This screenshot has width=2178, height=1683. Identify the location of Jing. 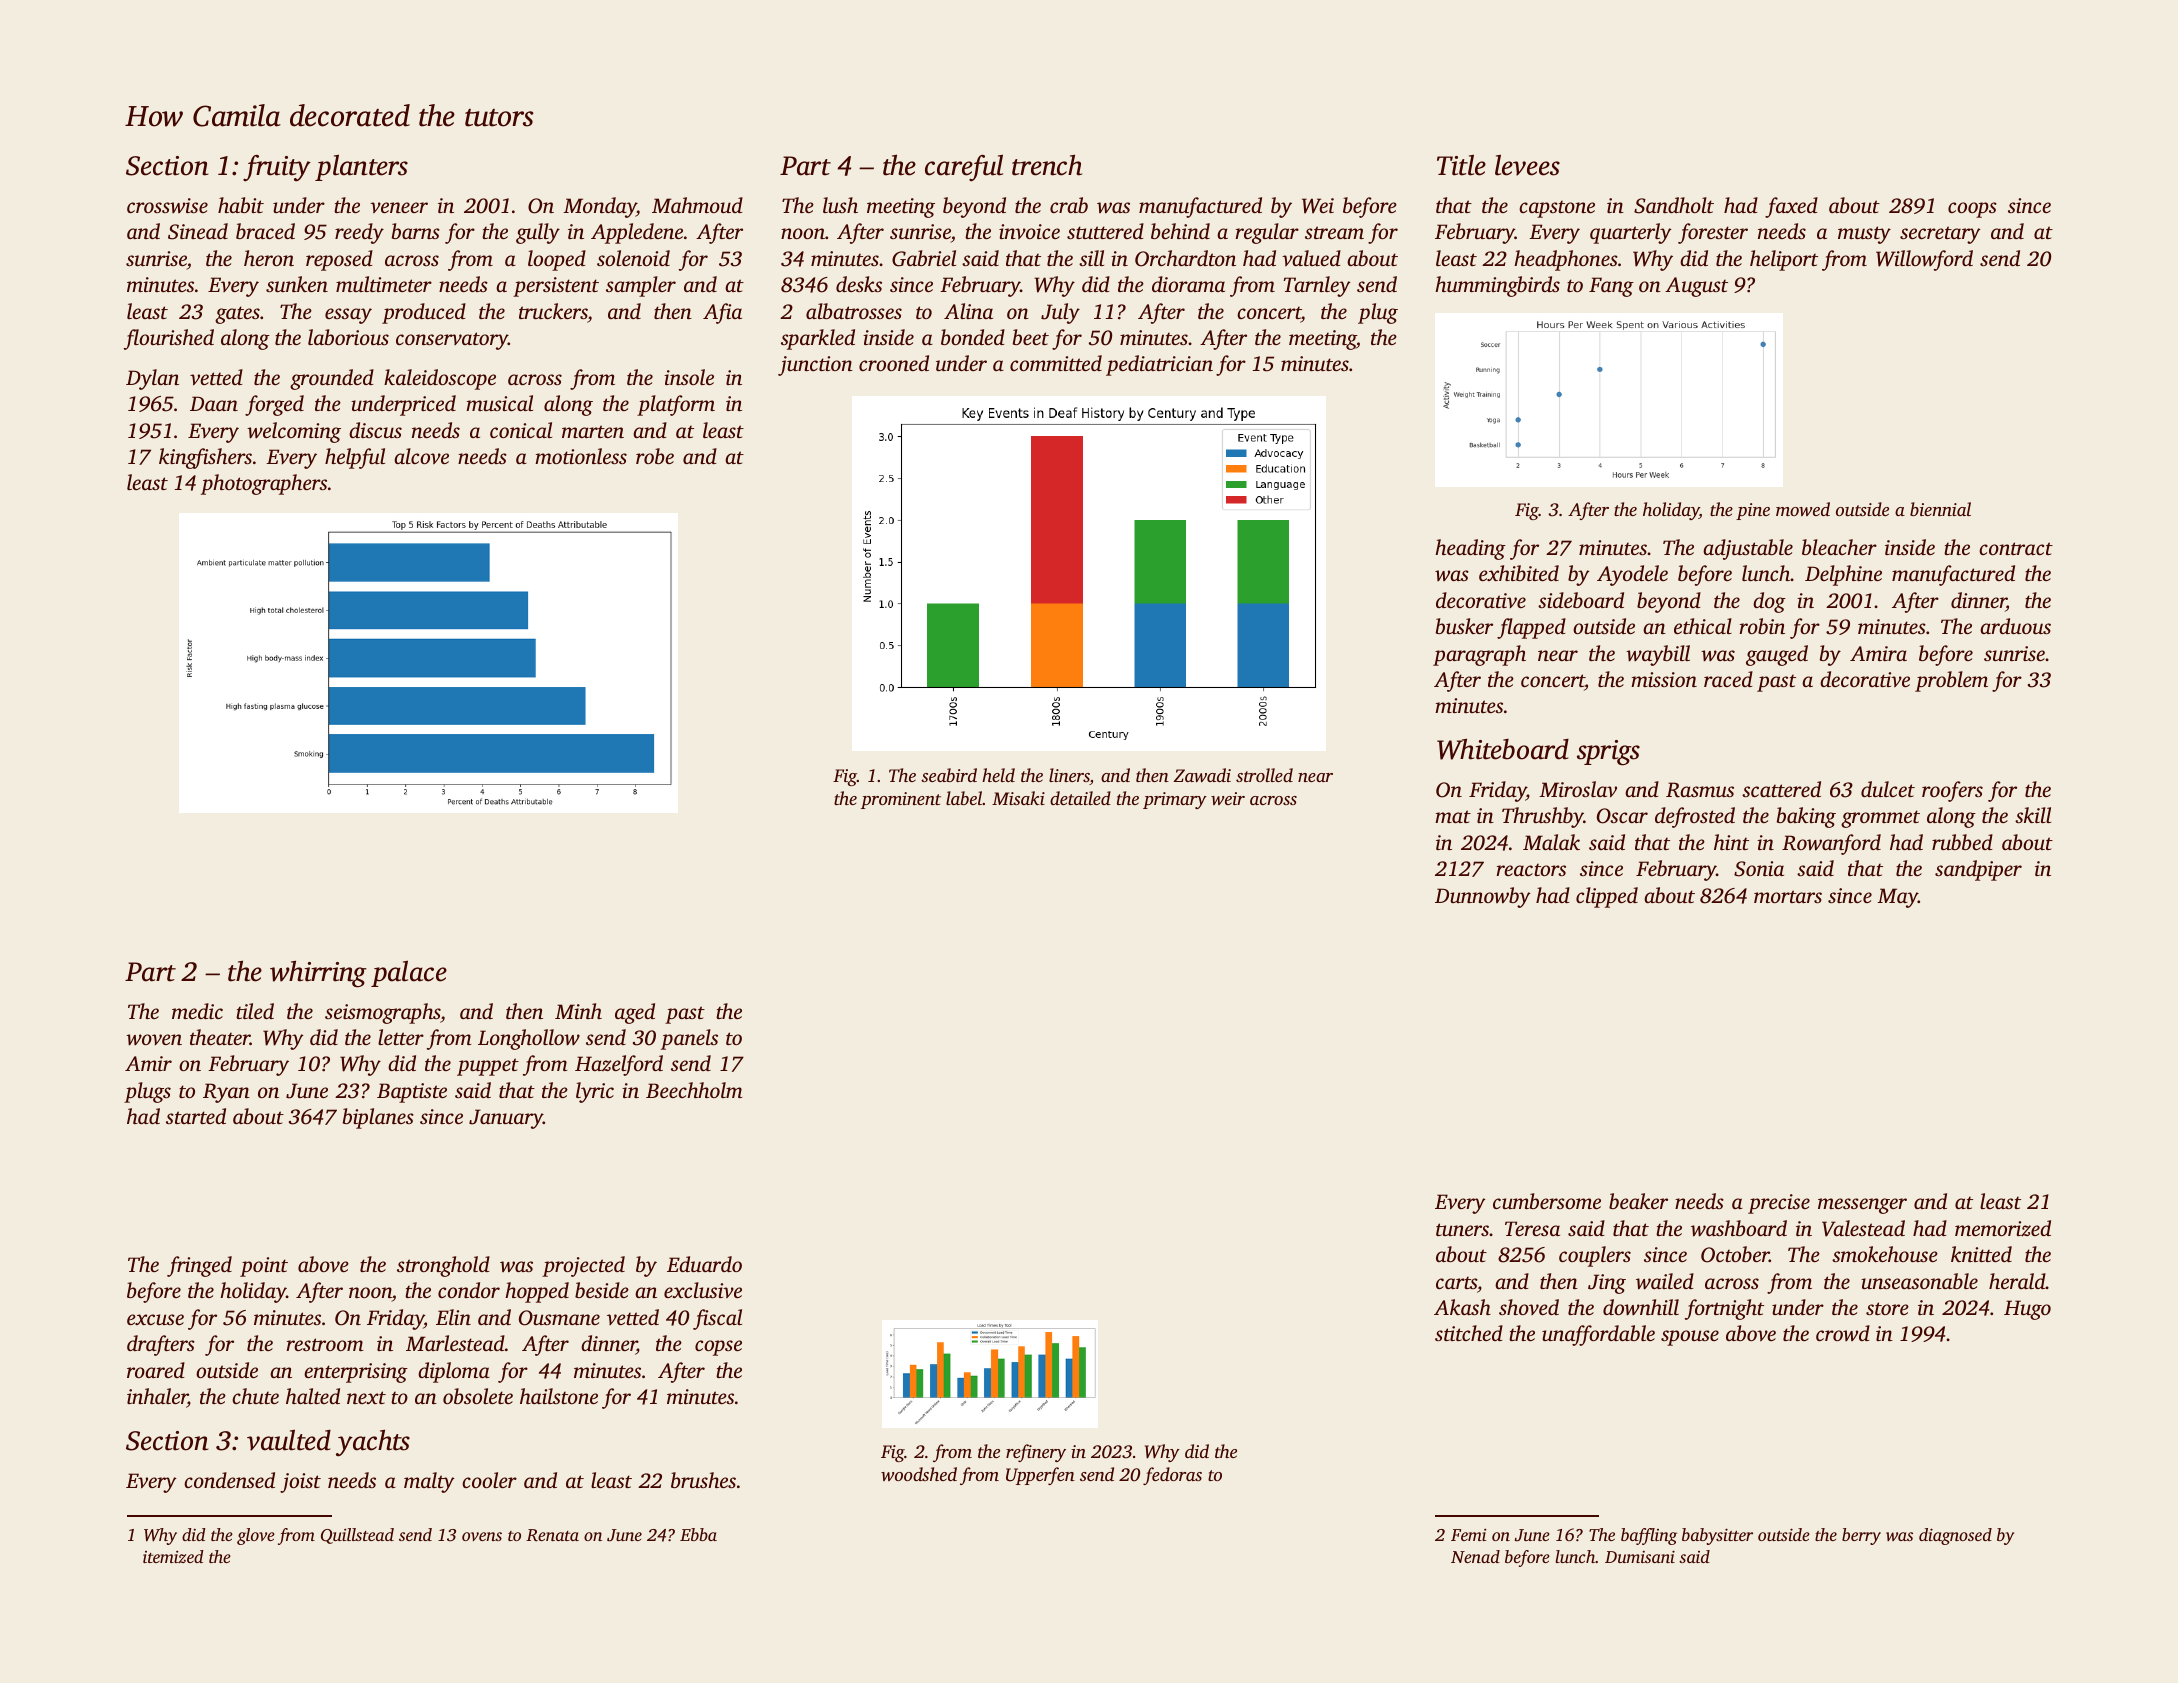
(1607, 1284).
